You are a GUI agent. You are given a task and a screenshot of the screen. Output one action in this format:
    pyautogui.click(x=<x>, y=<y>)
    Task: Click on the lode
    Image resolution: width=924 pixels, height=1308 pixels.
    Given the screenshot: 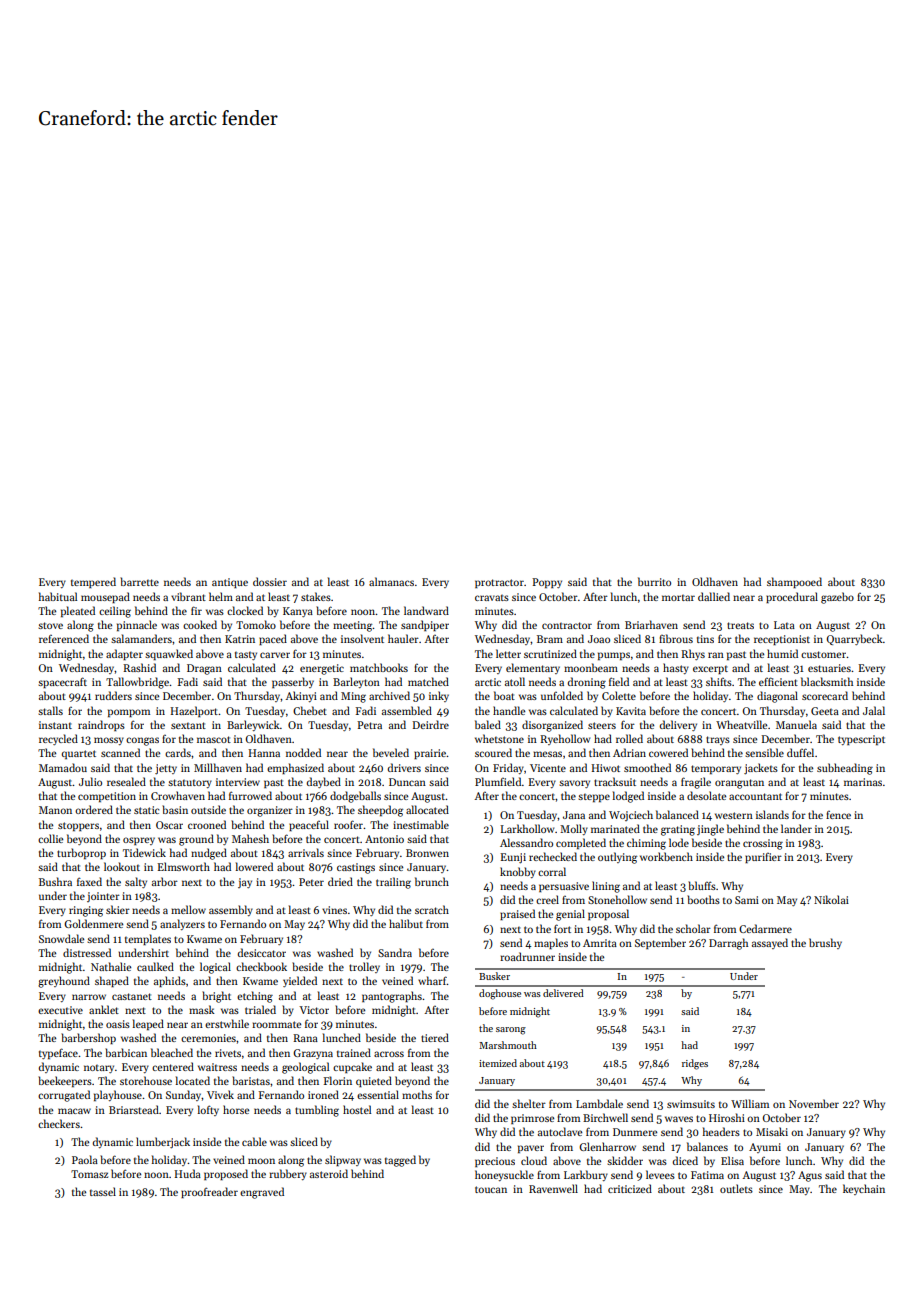 What is the action you would take?
    pyautogui.click(x=679, y=842)
